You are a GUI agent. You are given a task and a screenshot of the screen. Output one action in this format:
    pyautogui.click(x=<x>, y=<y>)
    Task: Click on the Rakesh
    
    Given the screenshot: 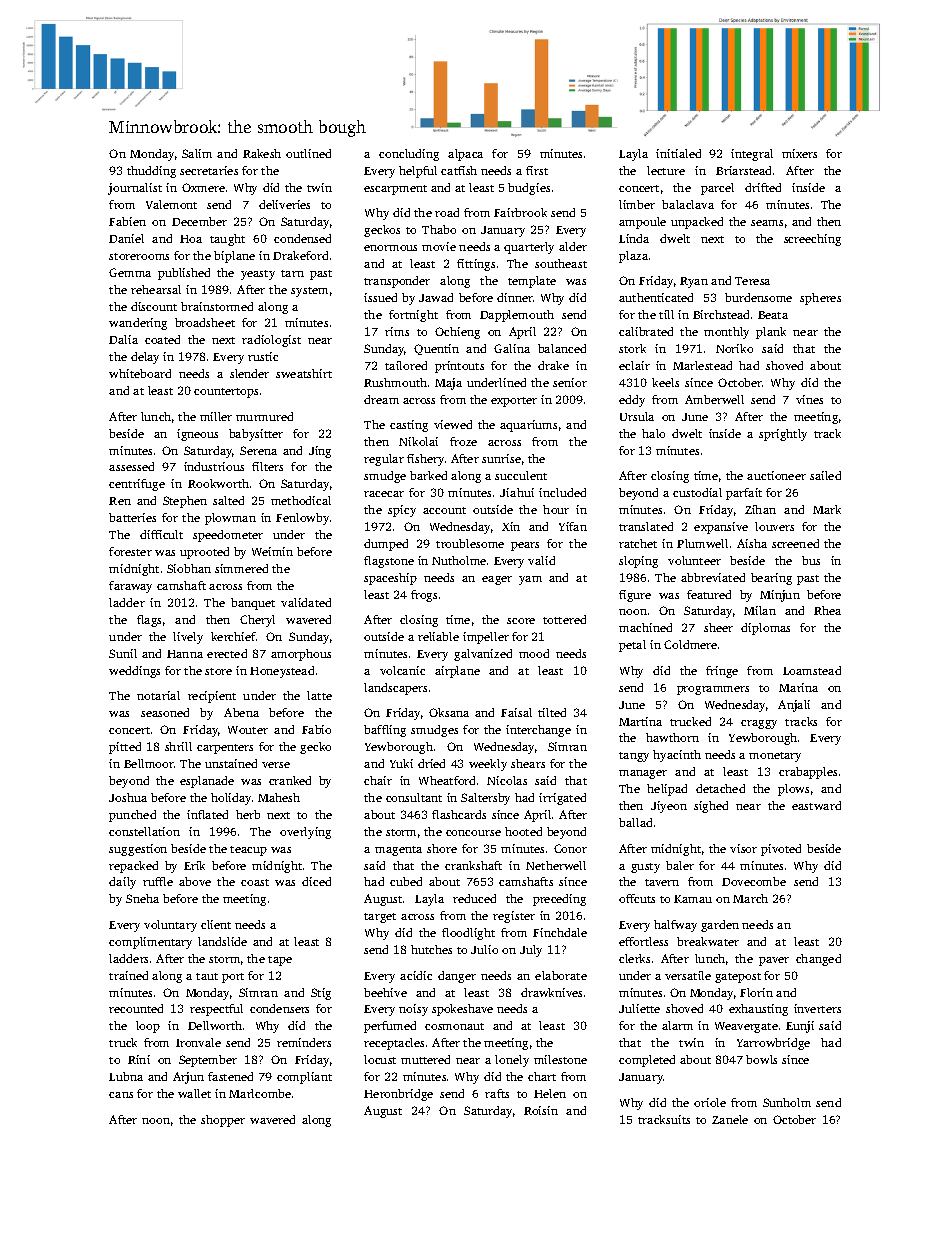 What is the action you would take?
    pyautogui.click(x=262, y=153)
